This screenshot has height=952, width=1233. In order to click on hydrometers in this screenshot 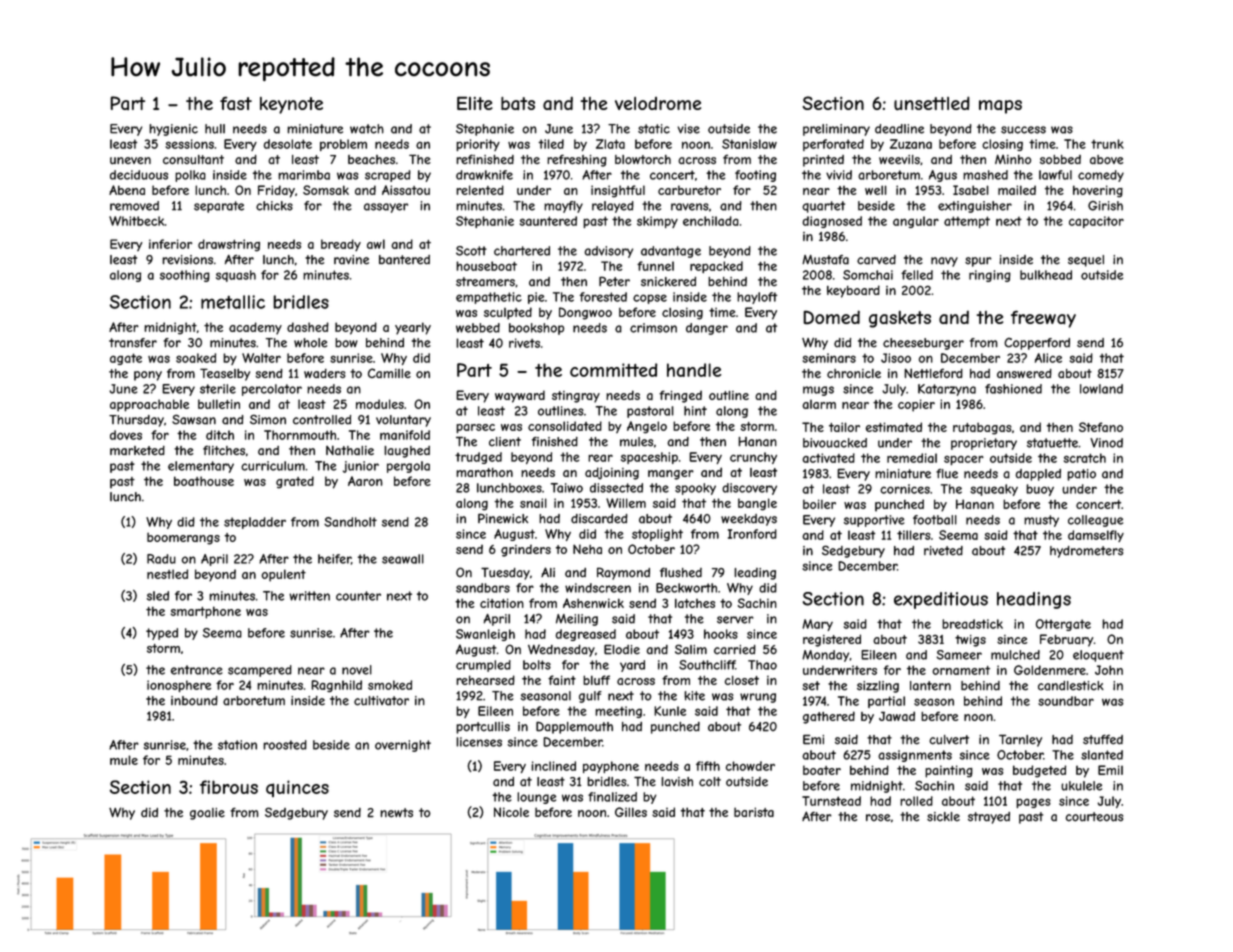, I will do `click(1086, 552)`.
